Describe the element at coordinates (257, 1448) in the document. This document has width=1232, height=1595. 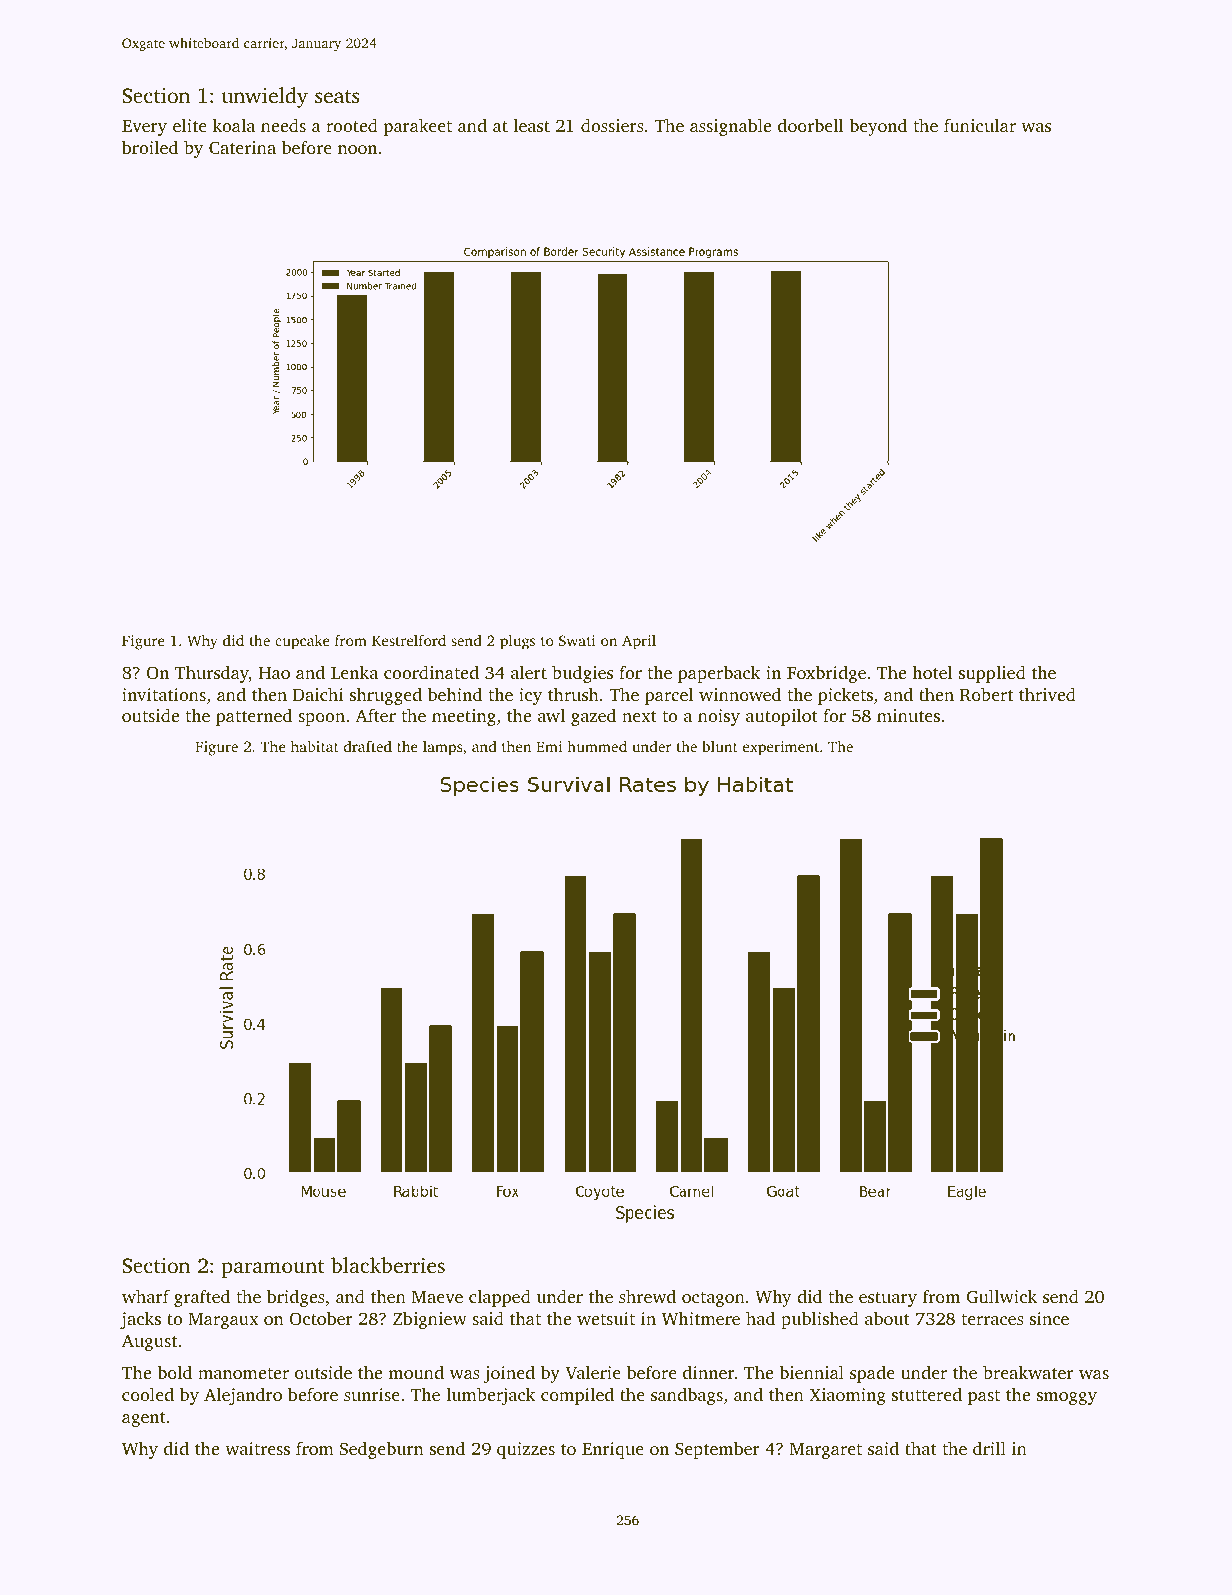
I see `waitress` at that location.
